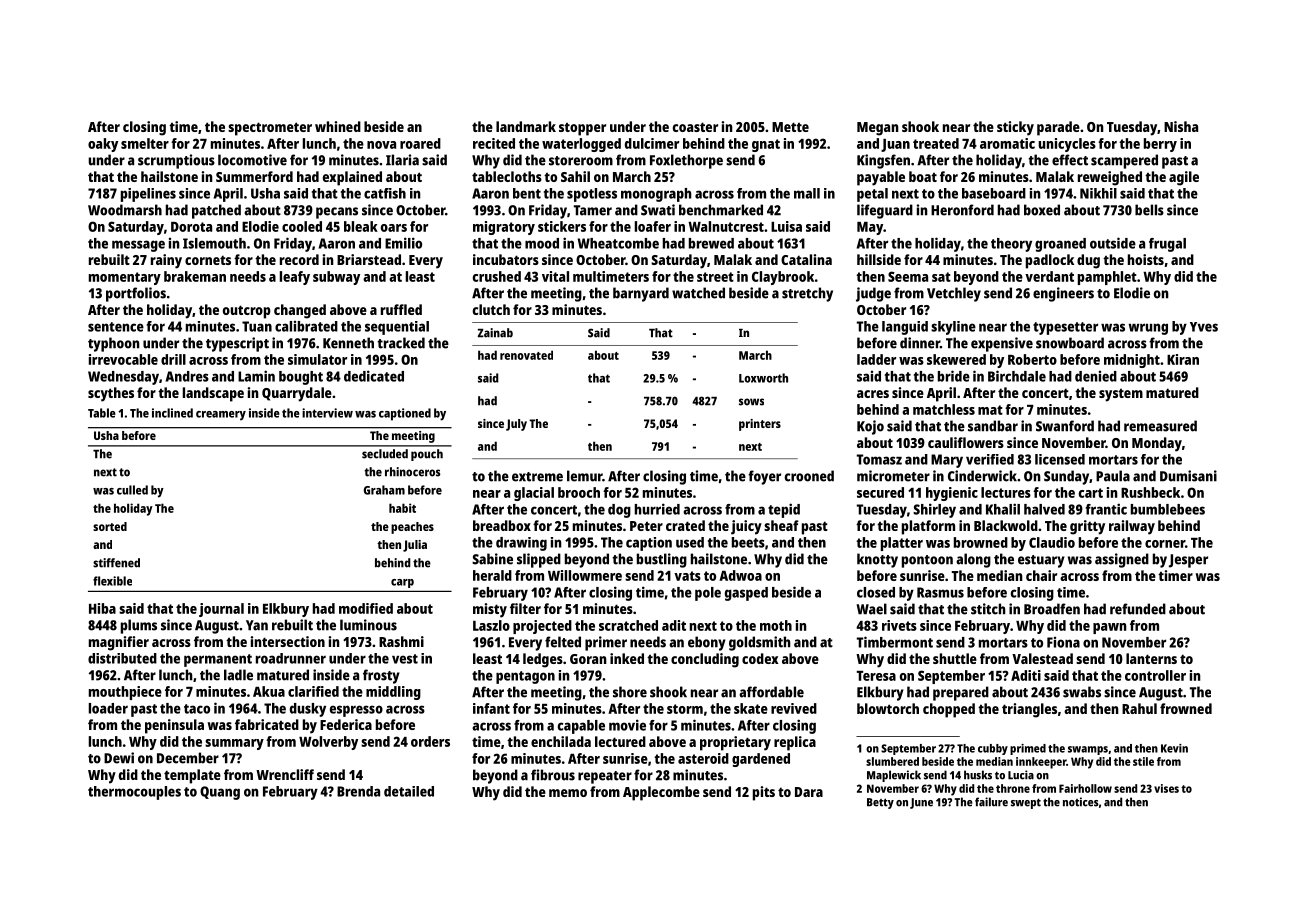 The image size is (1308, 924). I want to click on landmark, so click(526, 126).
